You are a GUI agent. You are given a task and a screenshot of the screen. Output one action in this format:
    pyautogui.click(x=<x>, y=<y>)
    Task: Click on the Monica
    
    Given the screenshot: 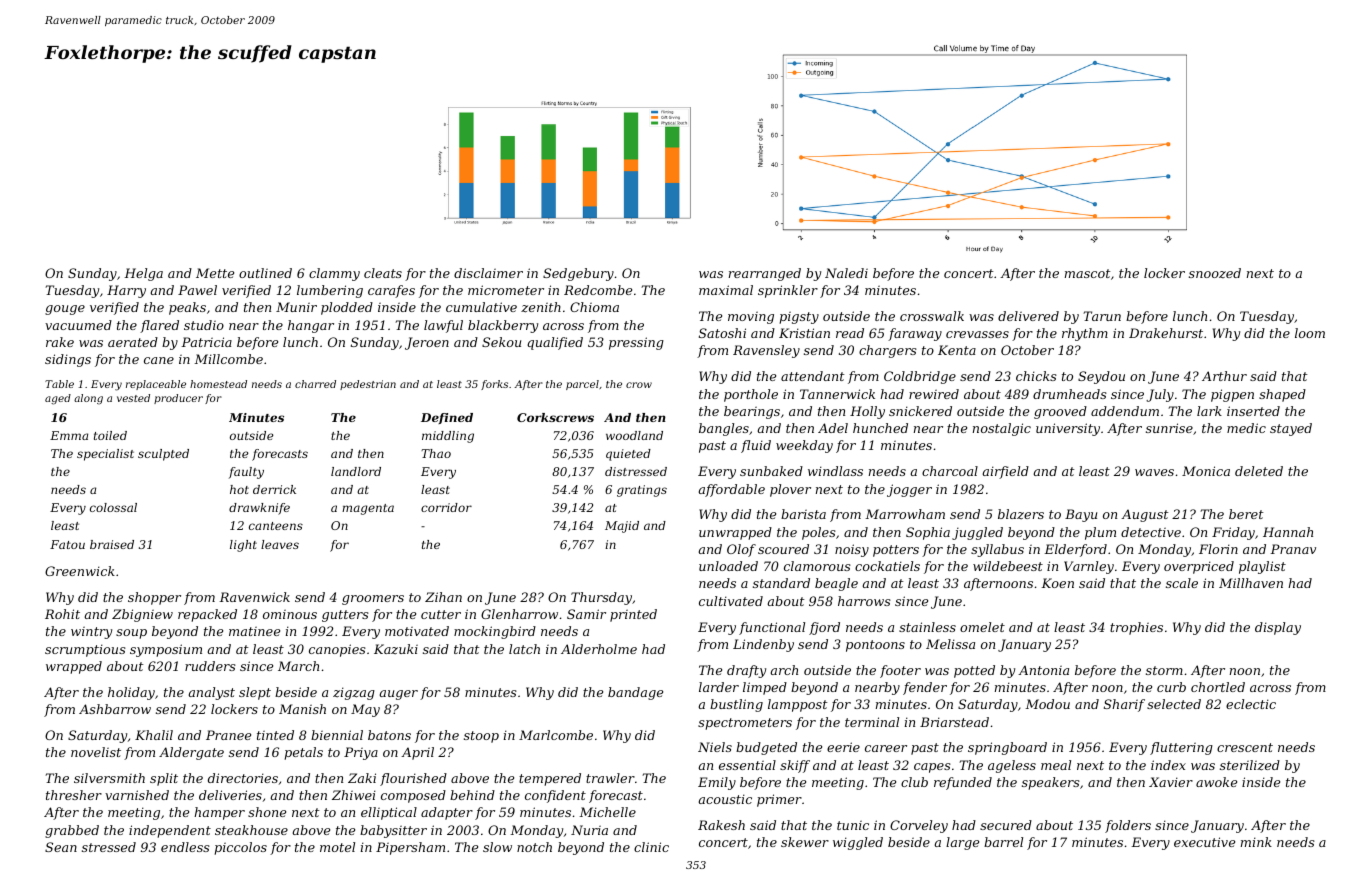 What is the action you would take?
    pyautogui.click(x=1206, y=471)
